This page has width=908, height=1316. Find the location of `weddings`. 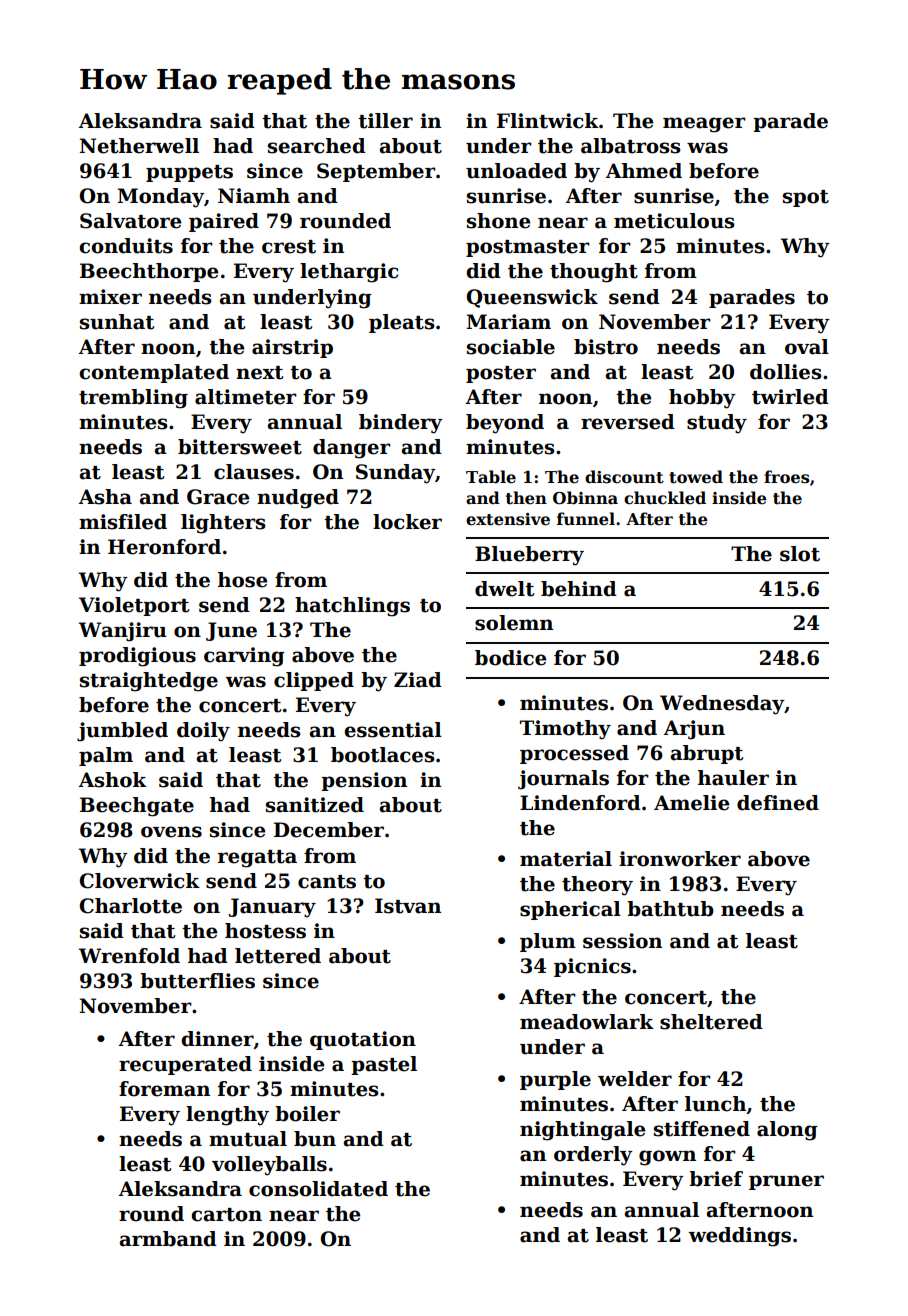

weddings is located at coordinates (739, 1237).
